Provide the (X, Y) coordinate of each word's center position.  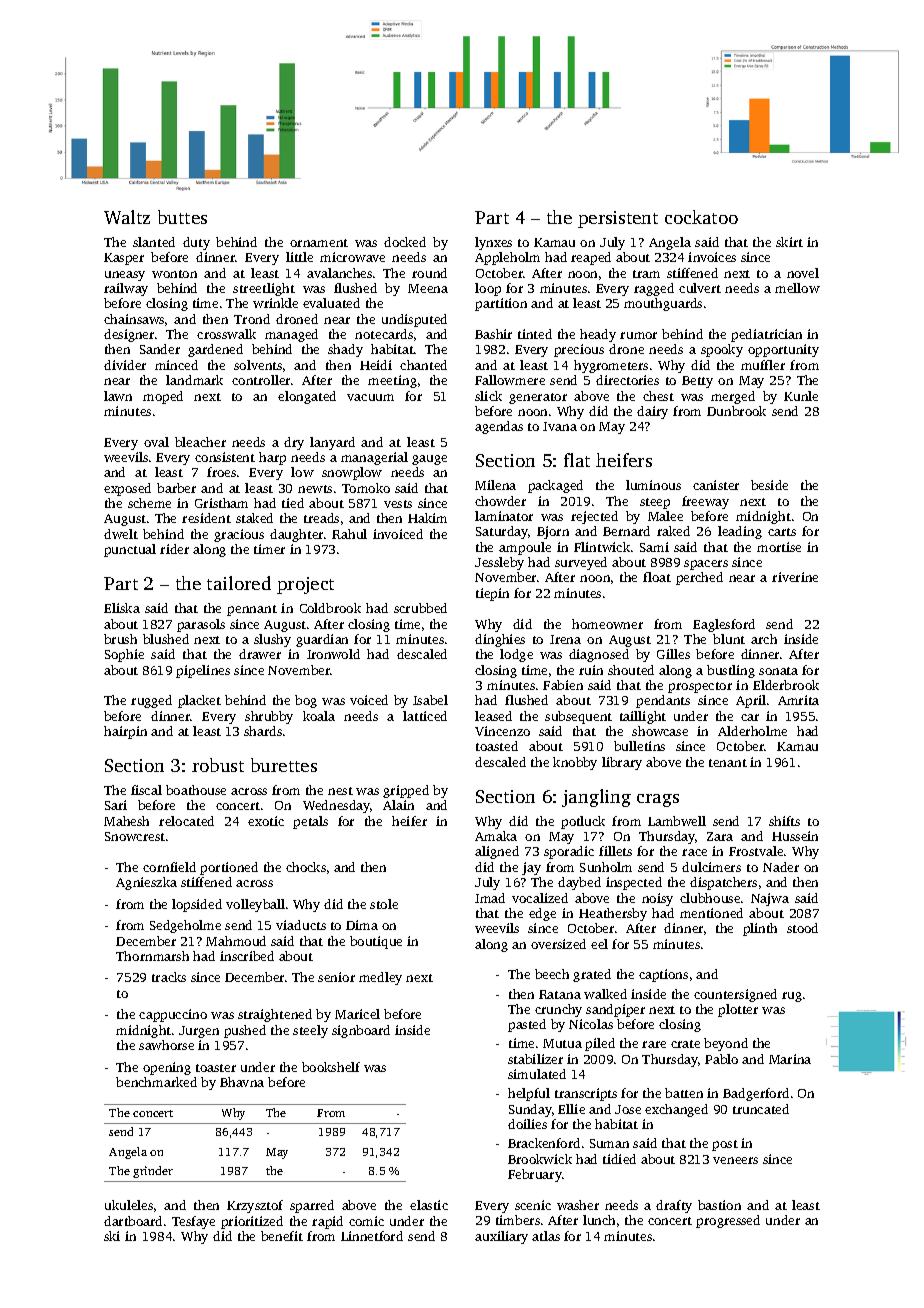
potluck (583, 822)
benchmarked (156, 1082)
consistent (225, 457)
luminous (653, 485)
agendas (499, 427)
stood (802, 928)
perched (699, 578)
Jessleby (499, 563)
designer (129, 335)
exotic (266, 821)
